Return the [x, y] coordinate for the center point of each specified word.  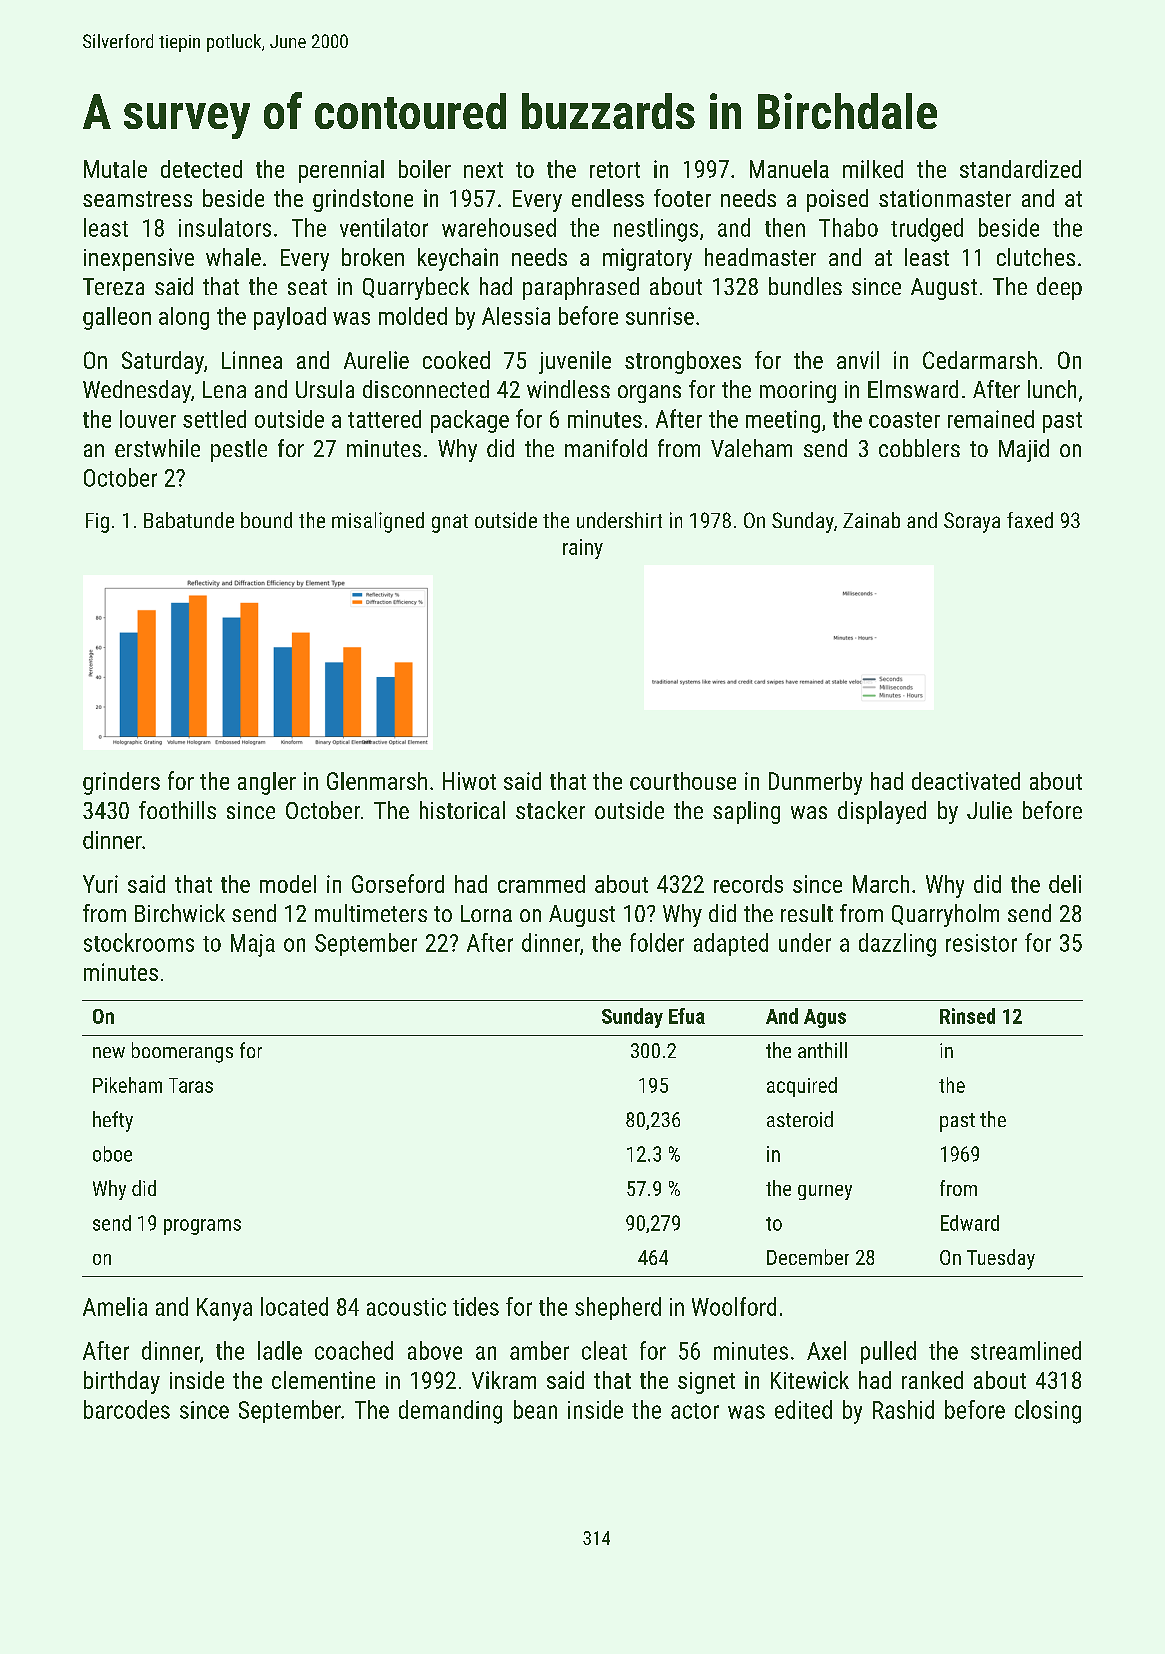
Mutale [115, 169]
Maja [253, 945]
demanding [450, 1412]
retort [615, 170]
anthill [822, 1050]
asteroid [800, 1119]
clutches [1036, 257]
